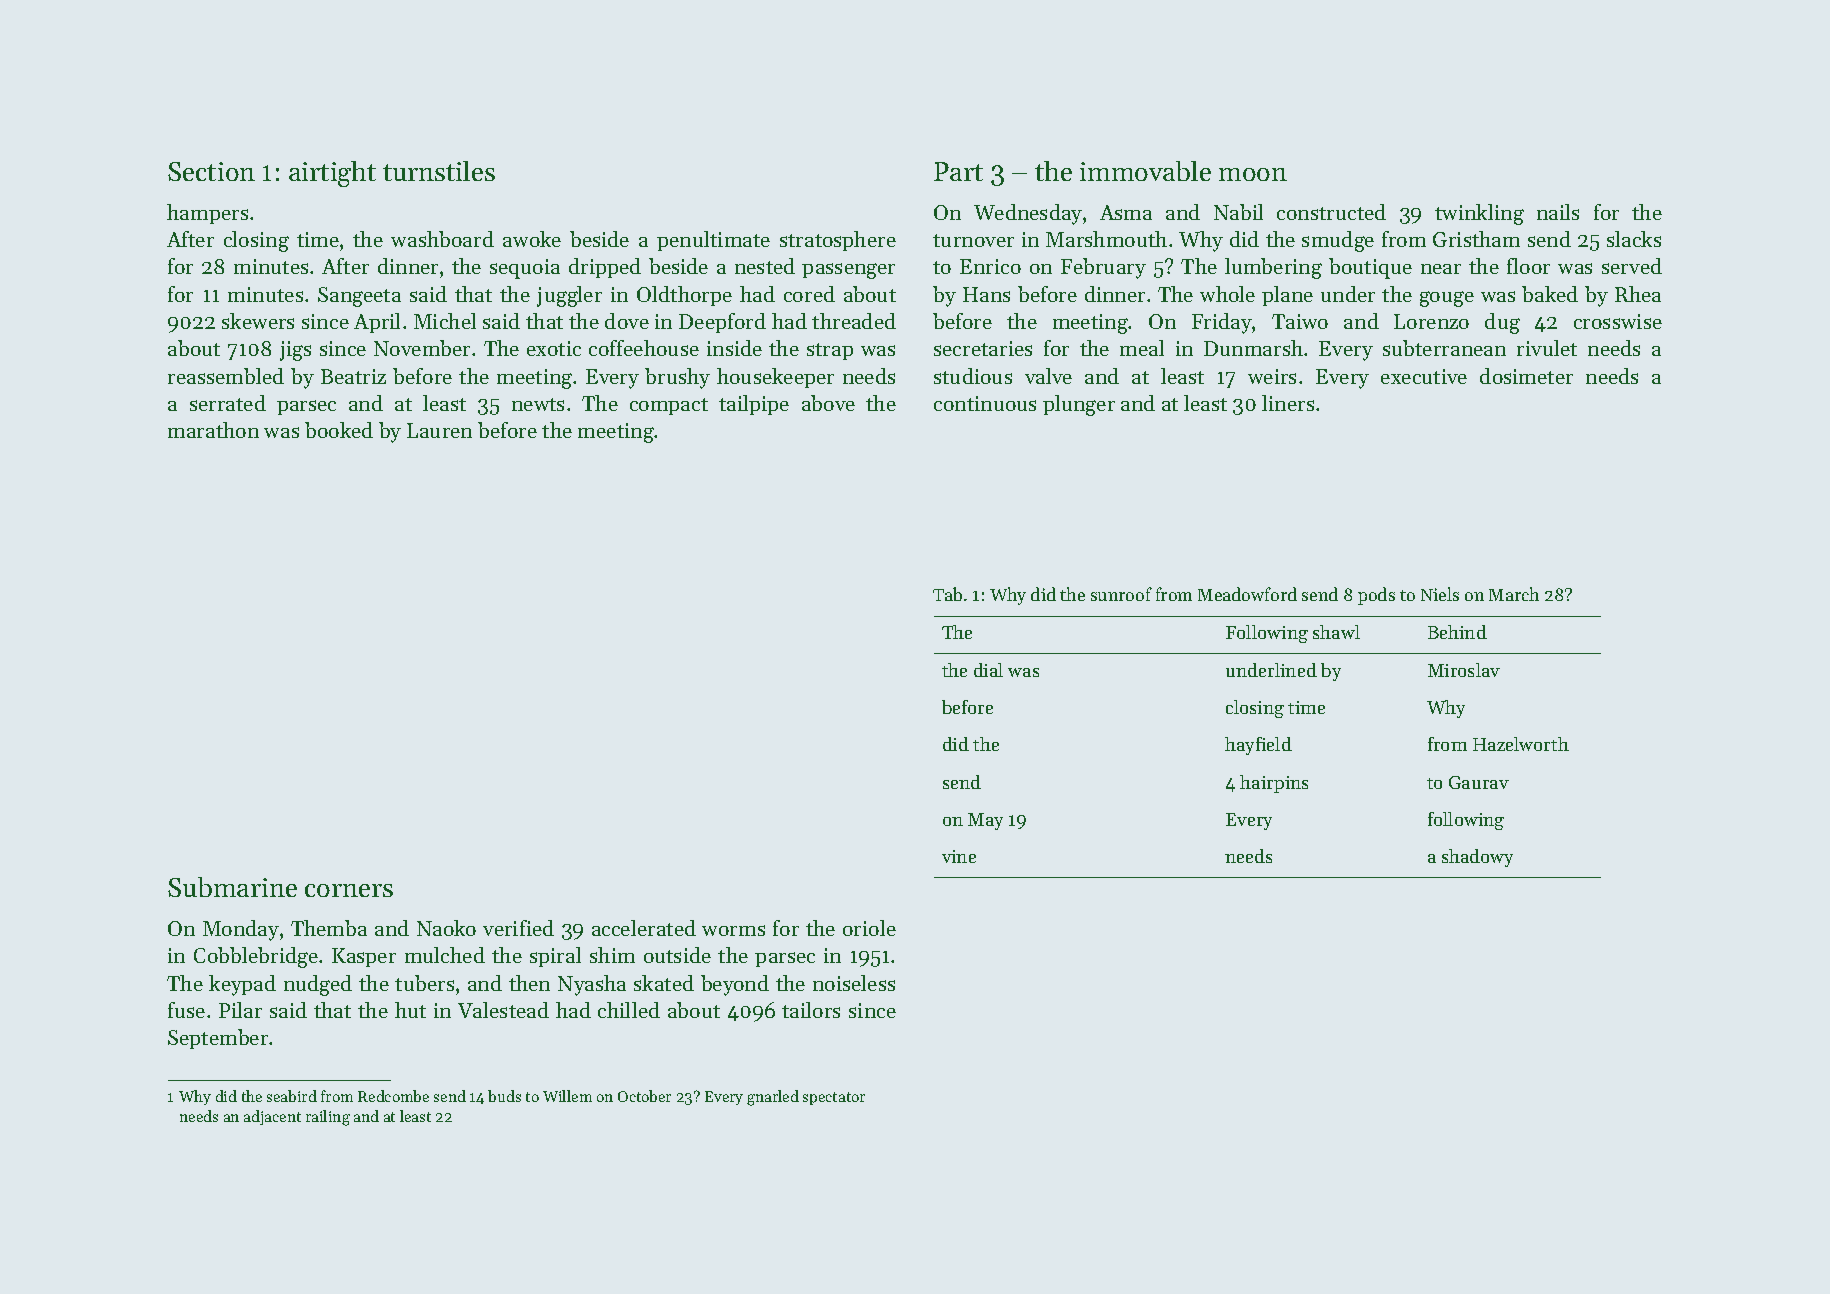 This screenshot has width=1830, height=1294. Describe the element at coordinates (592, 985) in the screenshot. I see `Nyasha` at that location.
